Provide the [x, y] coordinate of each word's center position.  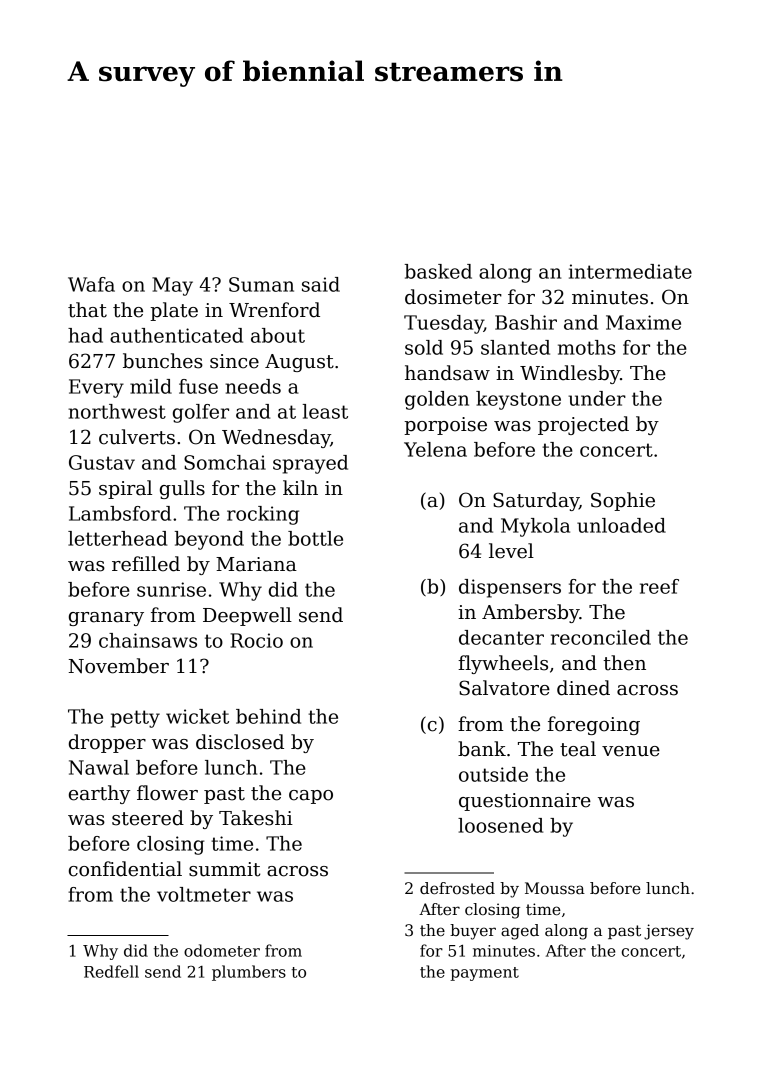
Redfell [111, 971]
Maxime [643, 322]
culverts [137, 437]
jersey [669, 932]
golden [437, 400]
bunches [163, 361]
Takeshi [256, 818]
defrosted [457, 888]
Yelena [435, 449]
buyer [473, 932]
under [597, 398]
